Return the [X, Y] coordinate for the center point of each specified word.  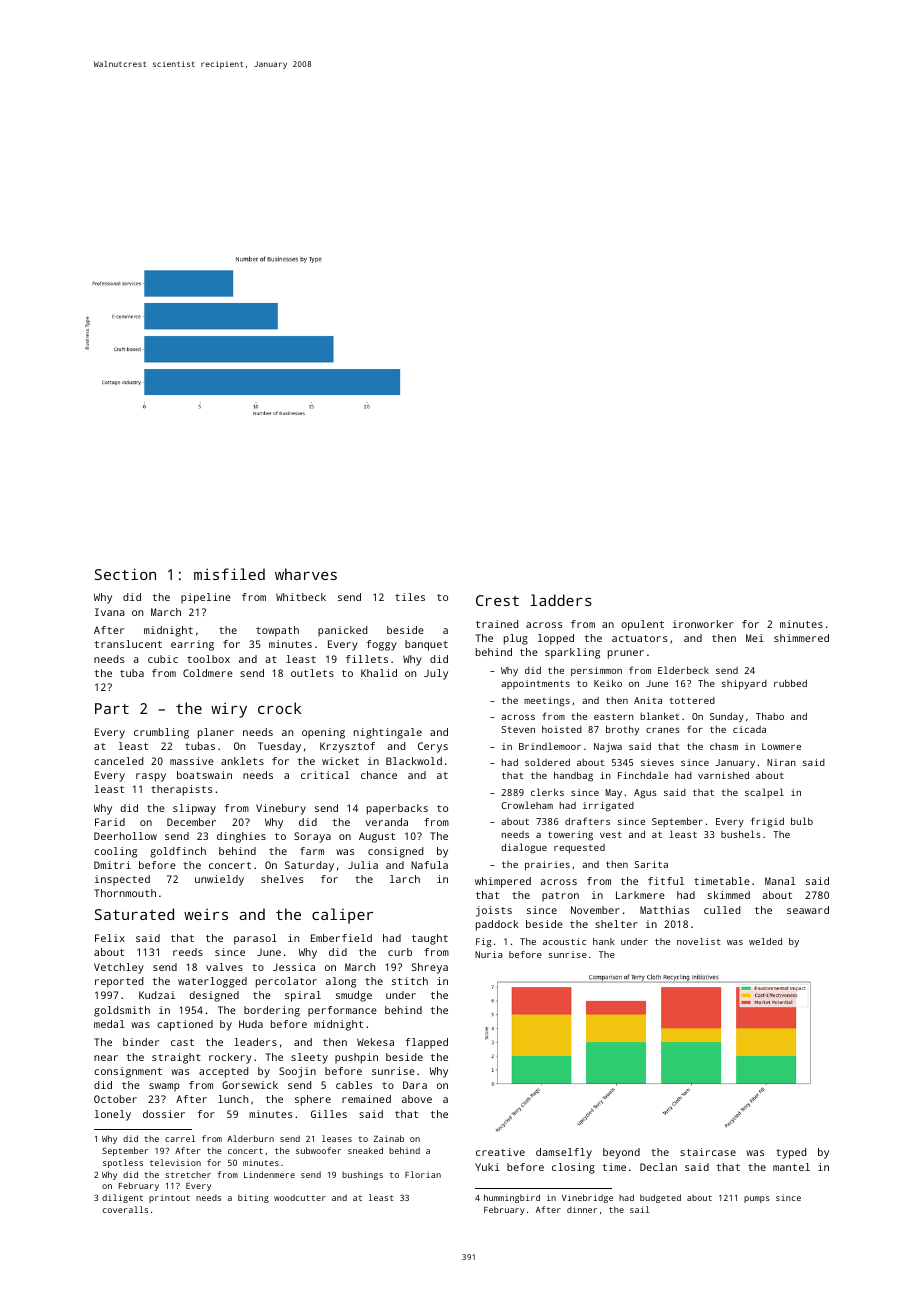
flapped [427, 1043]
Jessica [294, 967]
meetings [547, 702]
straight [176, 1058]
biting [253, 1198]
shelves [282, 879]
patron [560, 897]
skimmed [728, 895]
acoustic [564, 941]
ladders [561, 600]
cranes [663, 730]
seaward [808, 910]
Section [125, 574]
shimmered [801, 638]
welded [765, 941]
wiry [229, 710]
